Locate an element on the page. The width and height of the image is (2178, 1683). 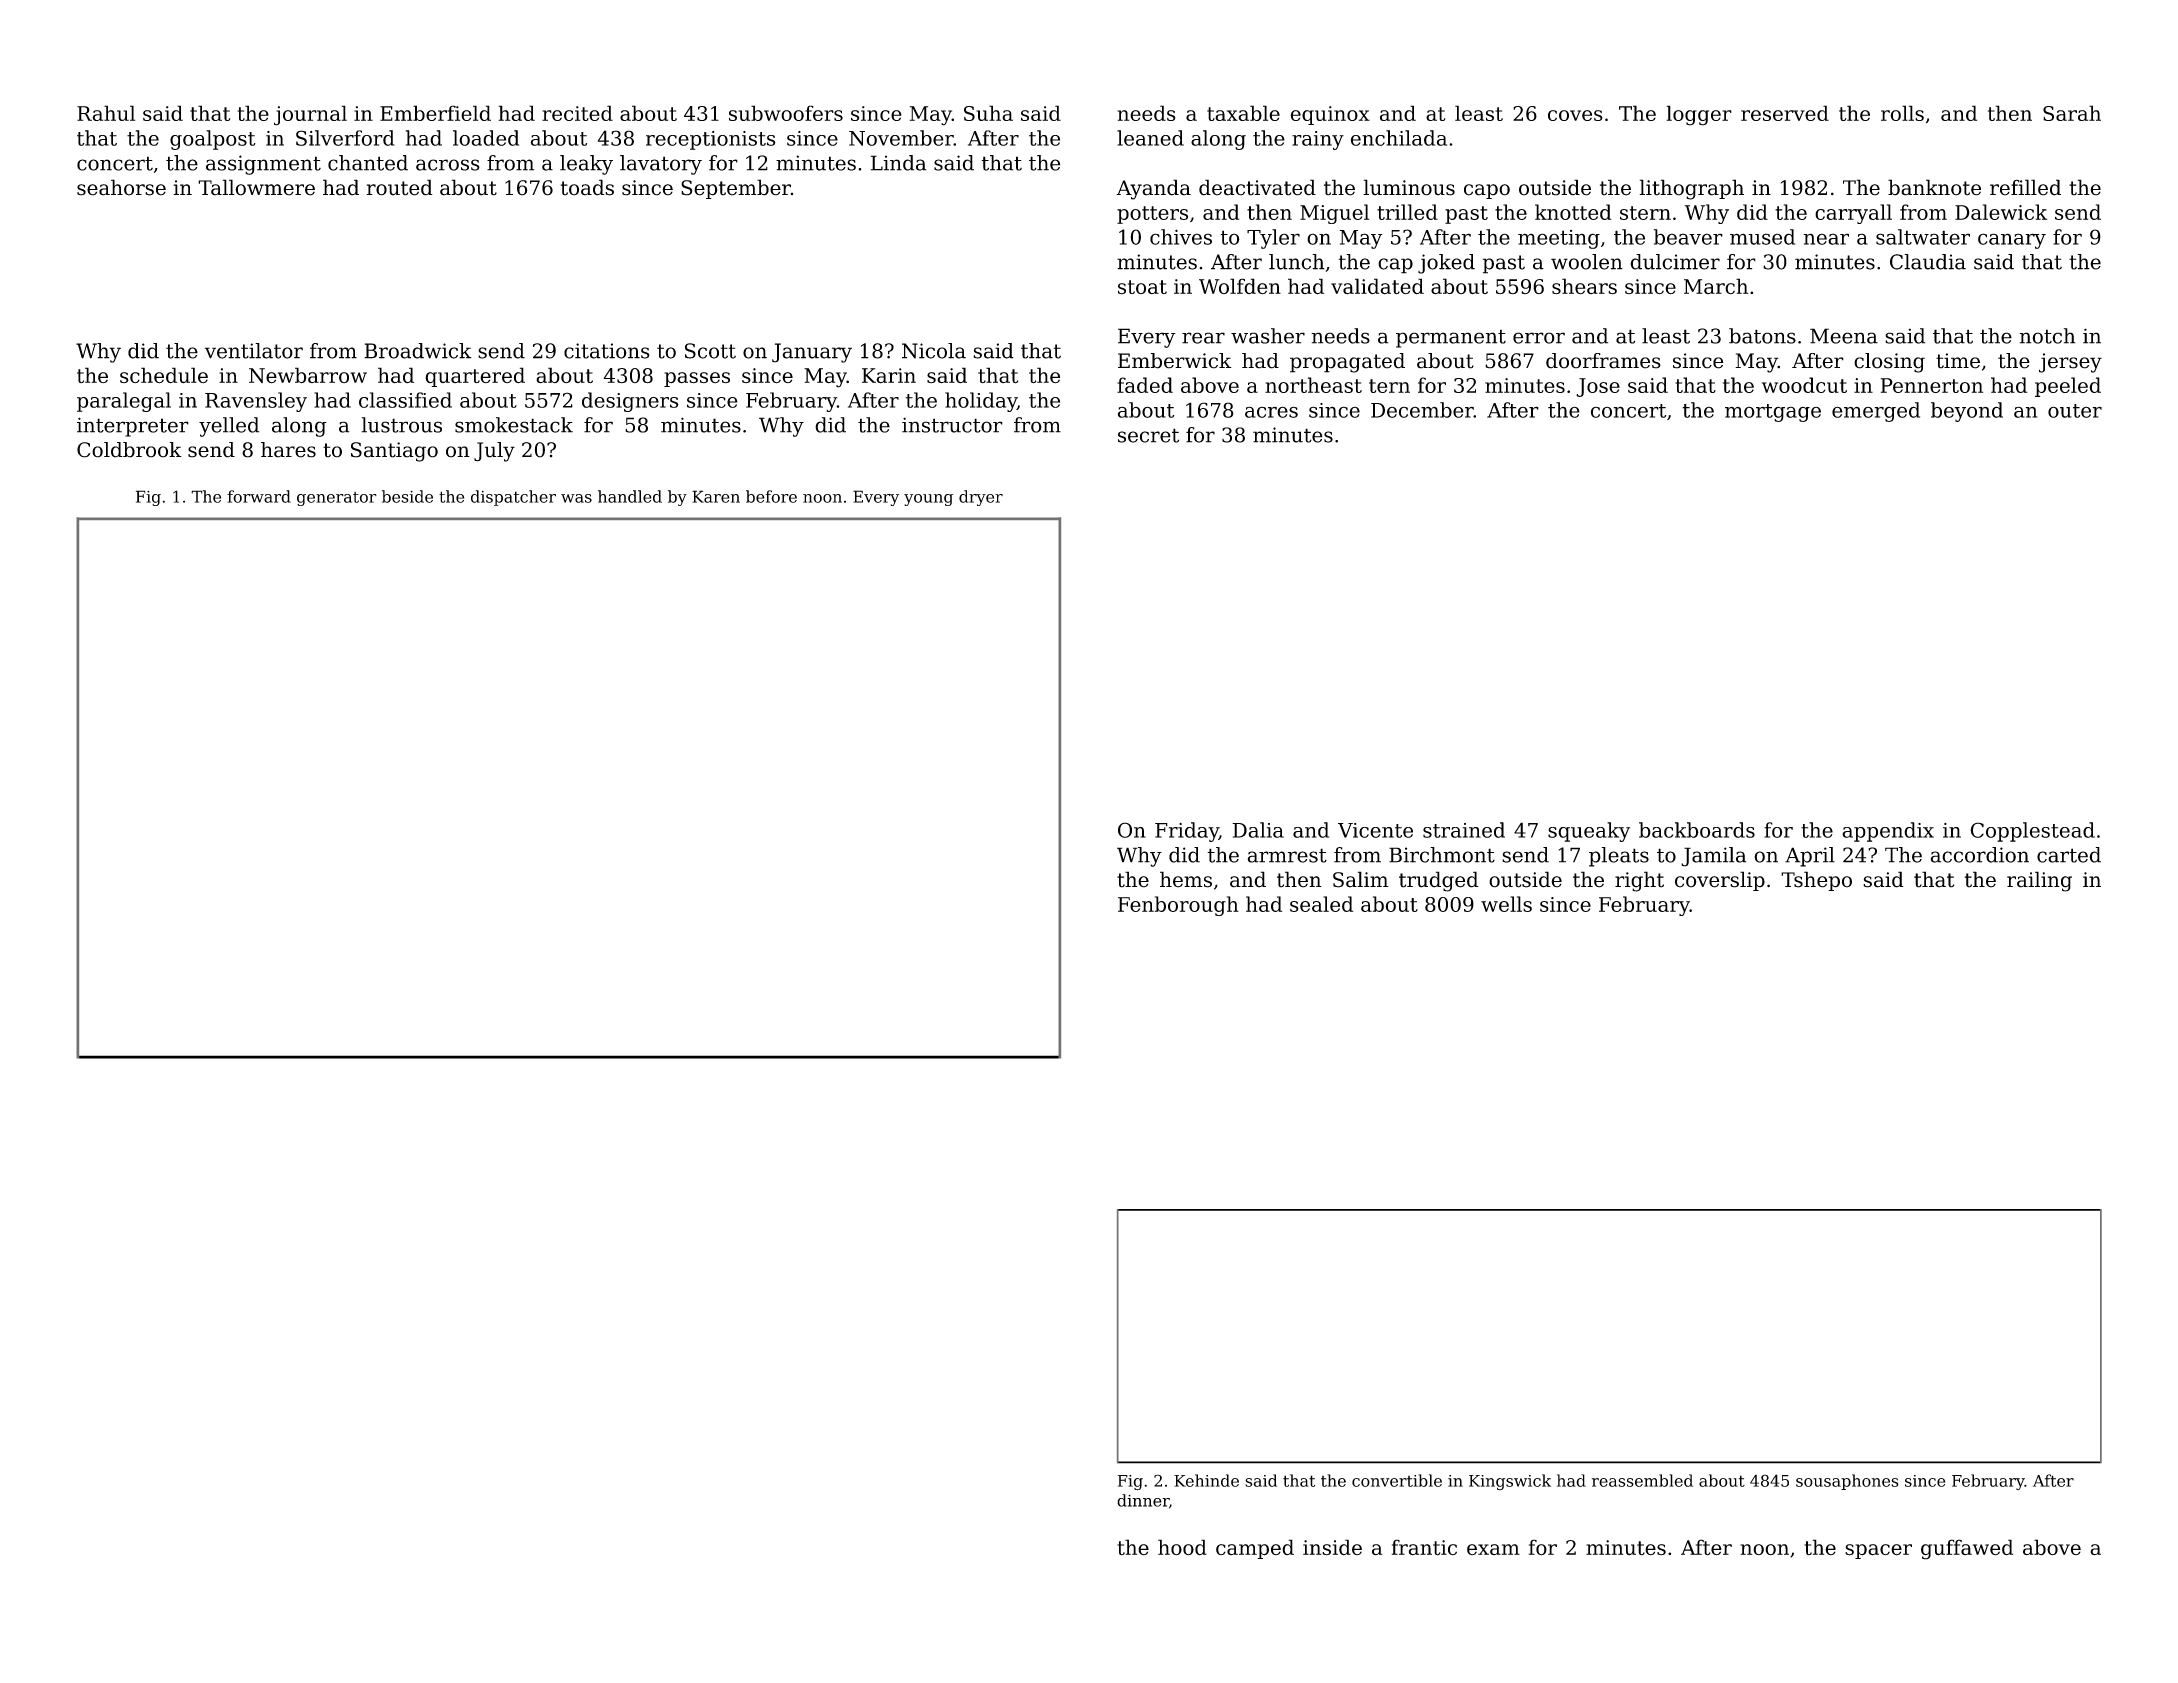
sousaphones is located at coordinates (1847, 1482).
